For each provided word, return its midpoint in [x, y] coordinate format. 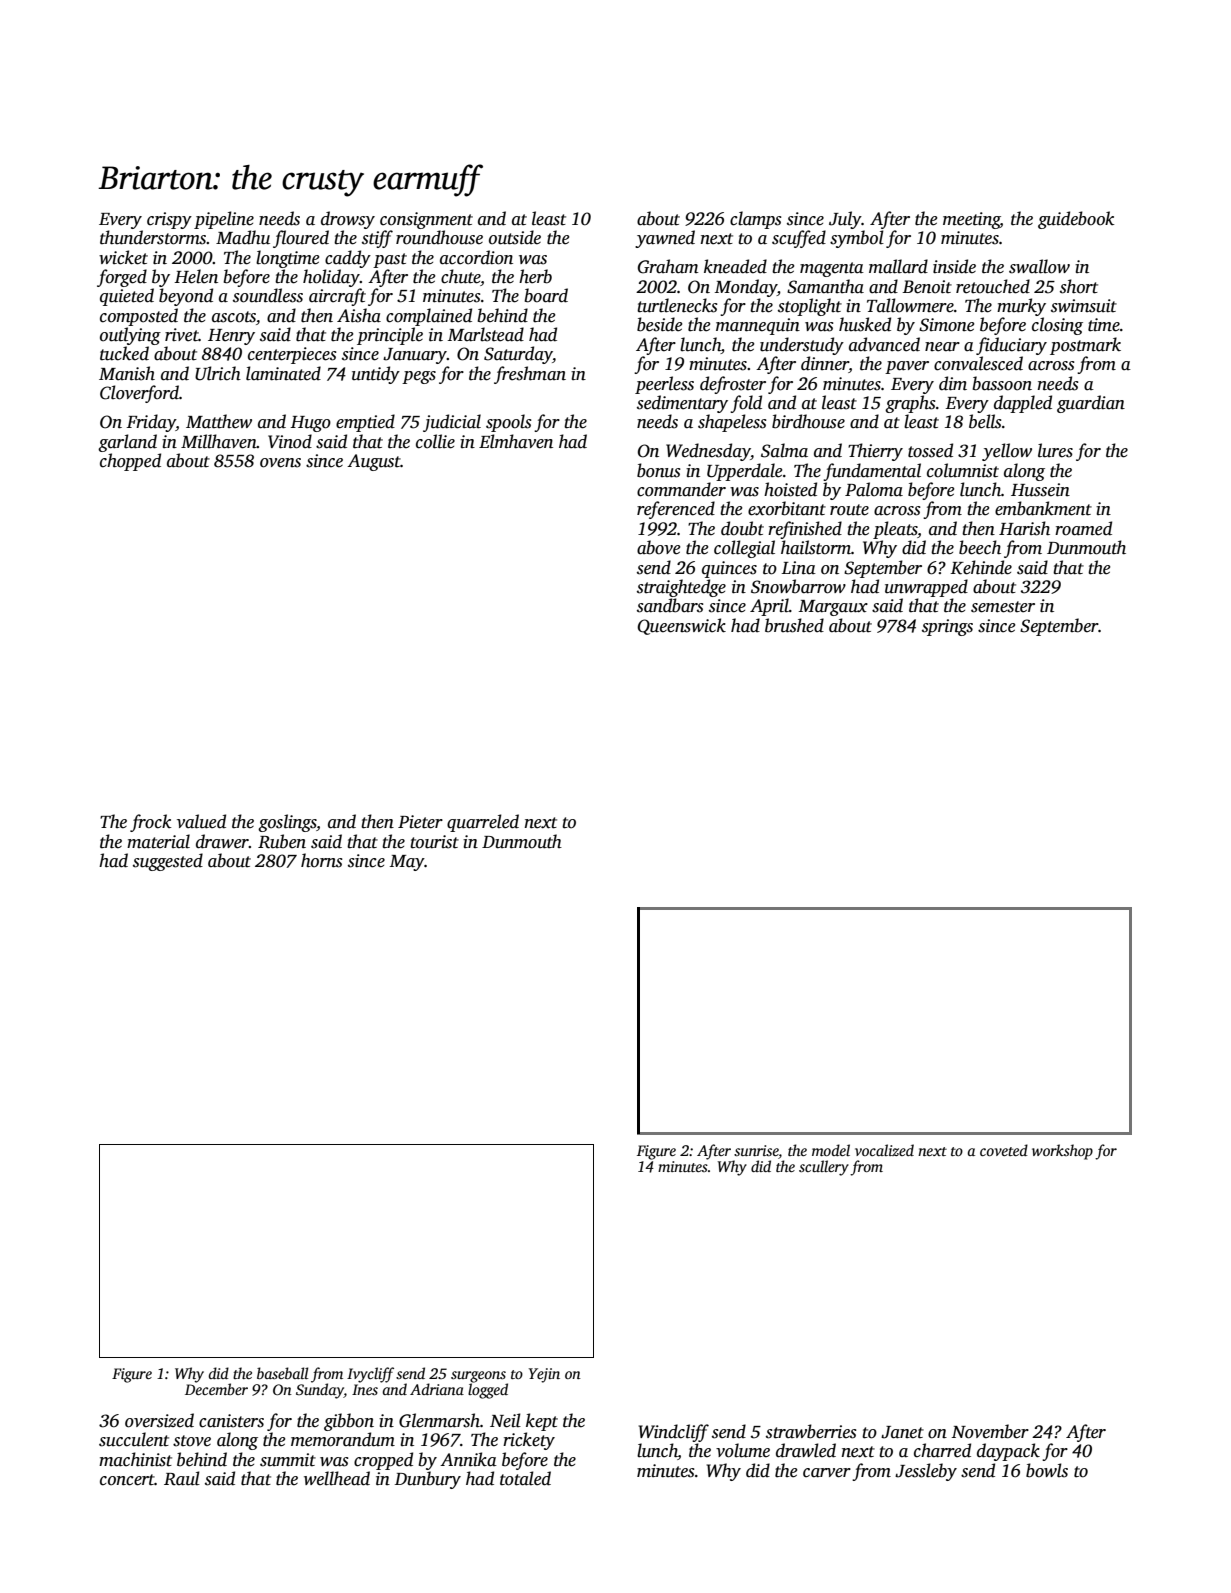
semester [1003, 607]
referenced [676, 510]
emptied [365, 423]
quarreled [483, 823]
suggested [168, 862]
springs [947, 627]
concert [127, 1480]
